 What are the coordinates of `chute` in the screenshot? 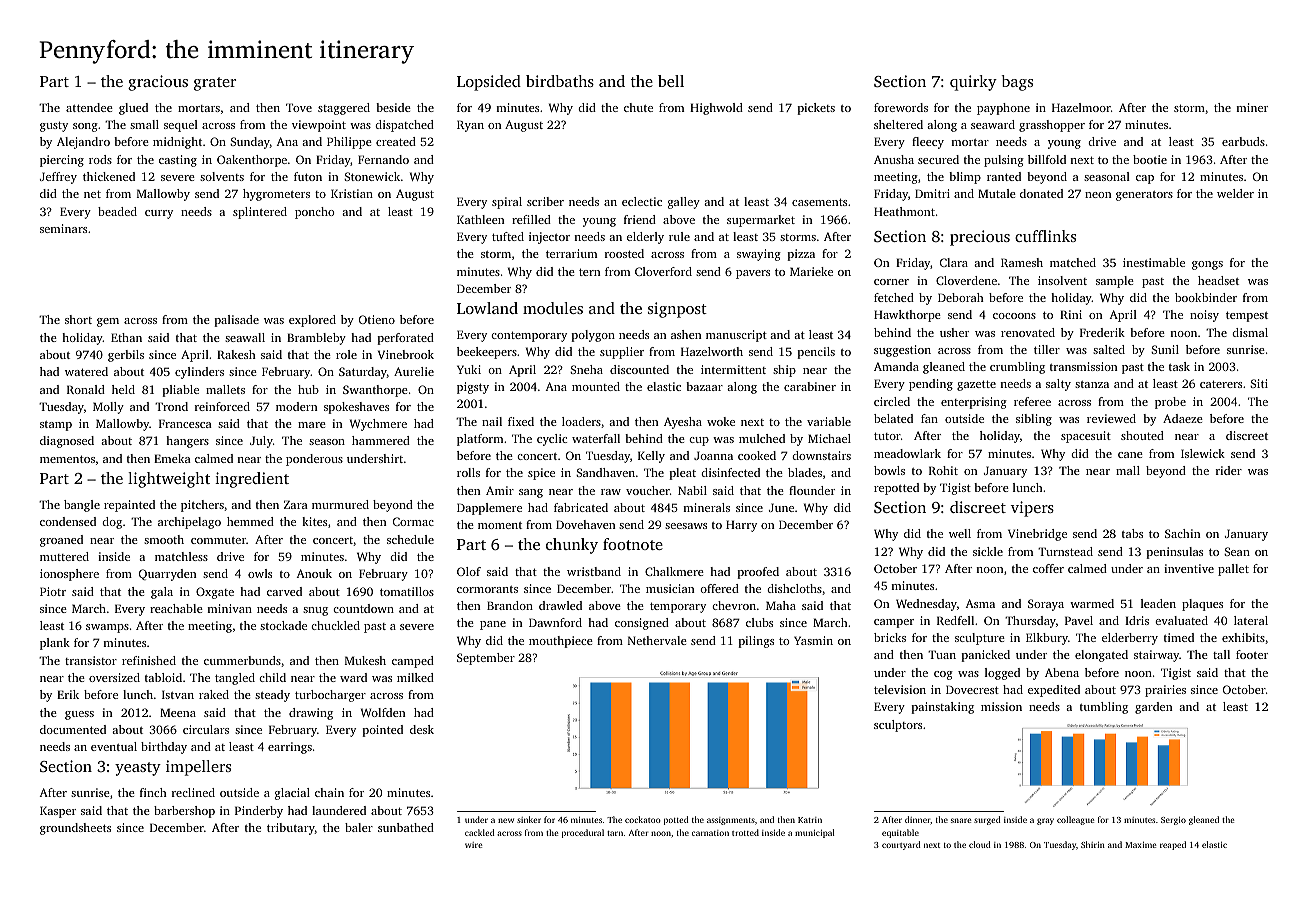 It's located at (638, 107).
